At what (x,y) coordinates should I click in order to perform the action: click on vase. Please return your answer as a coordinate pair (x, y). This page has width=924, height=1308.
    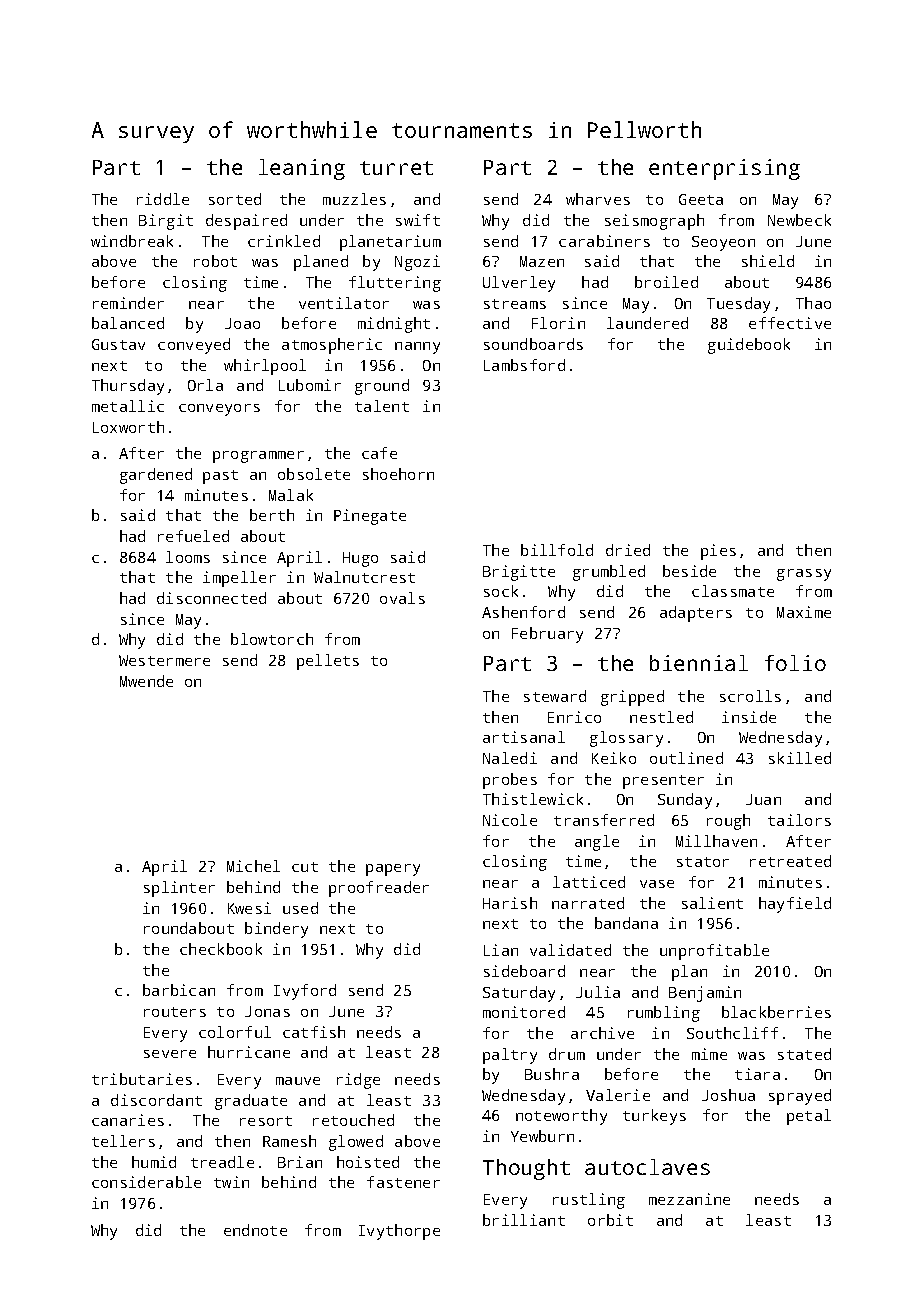
    Looking at the image, I should click on (657, 884).
